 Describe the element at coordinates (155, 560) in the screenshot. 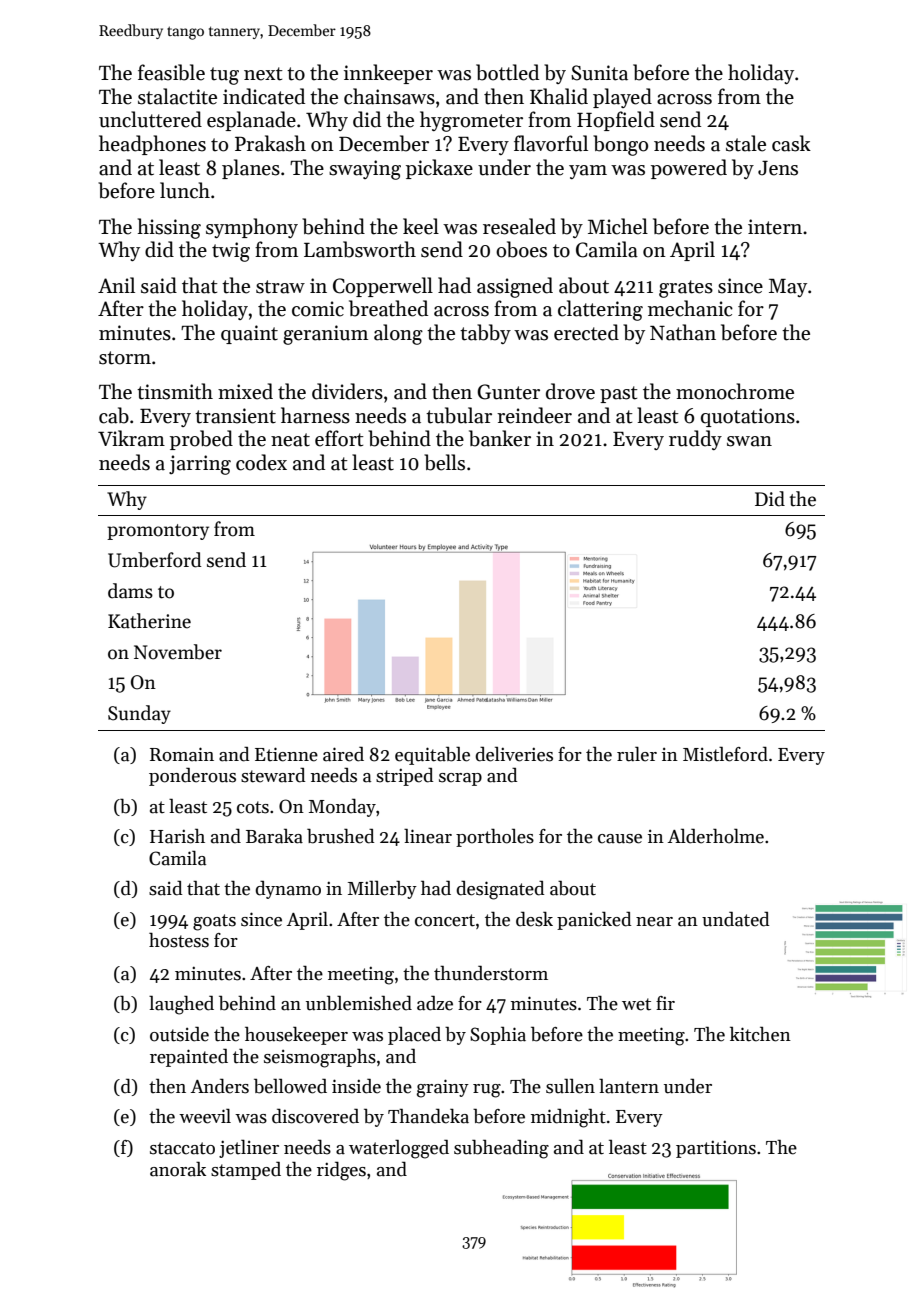

I see `Umberford` at that location.
